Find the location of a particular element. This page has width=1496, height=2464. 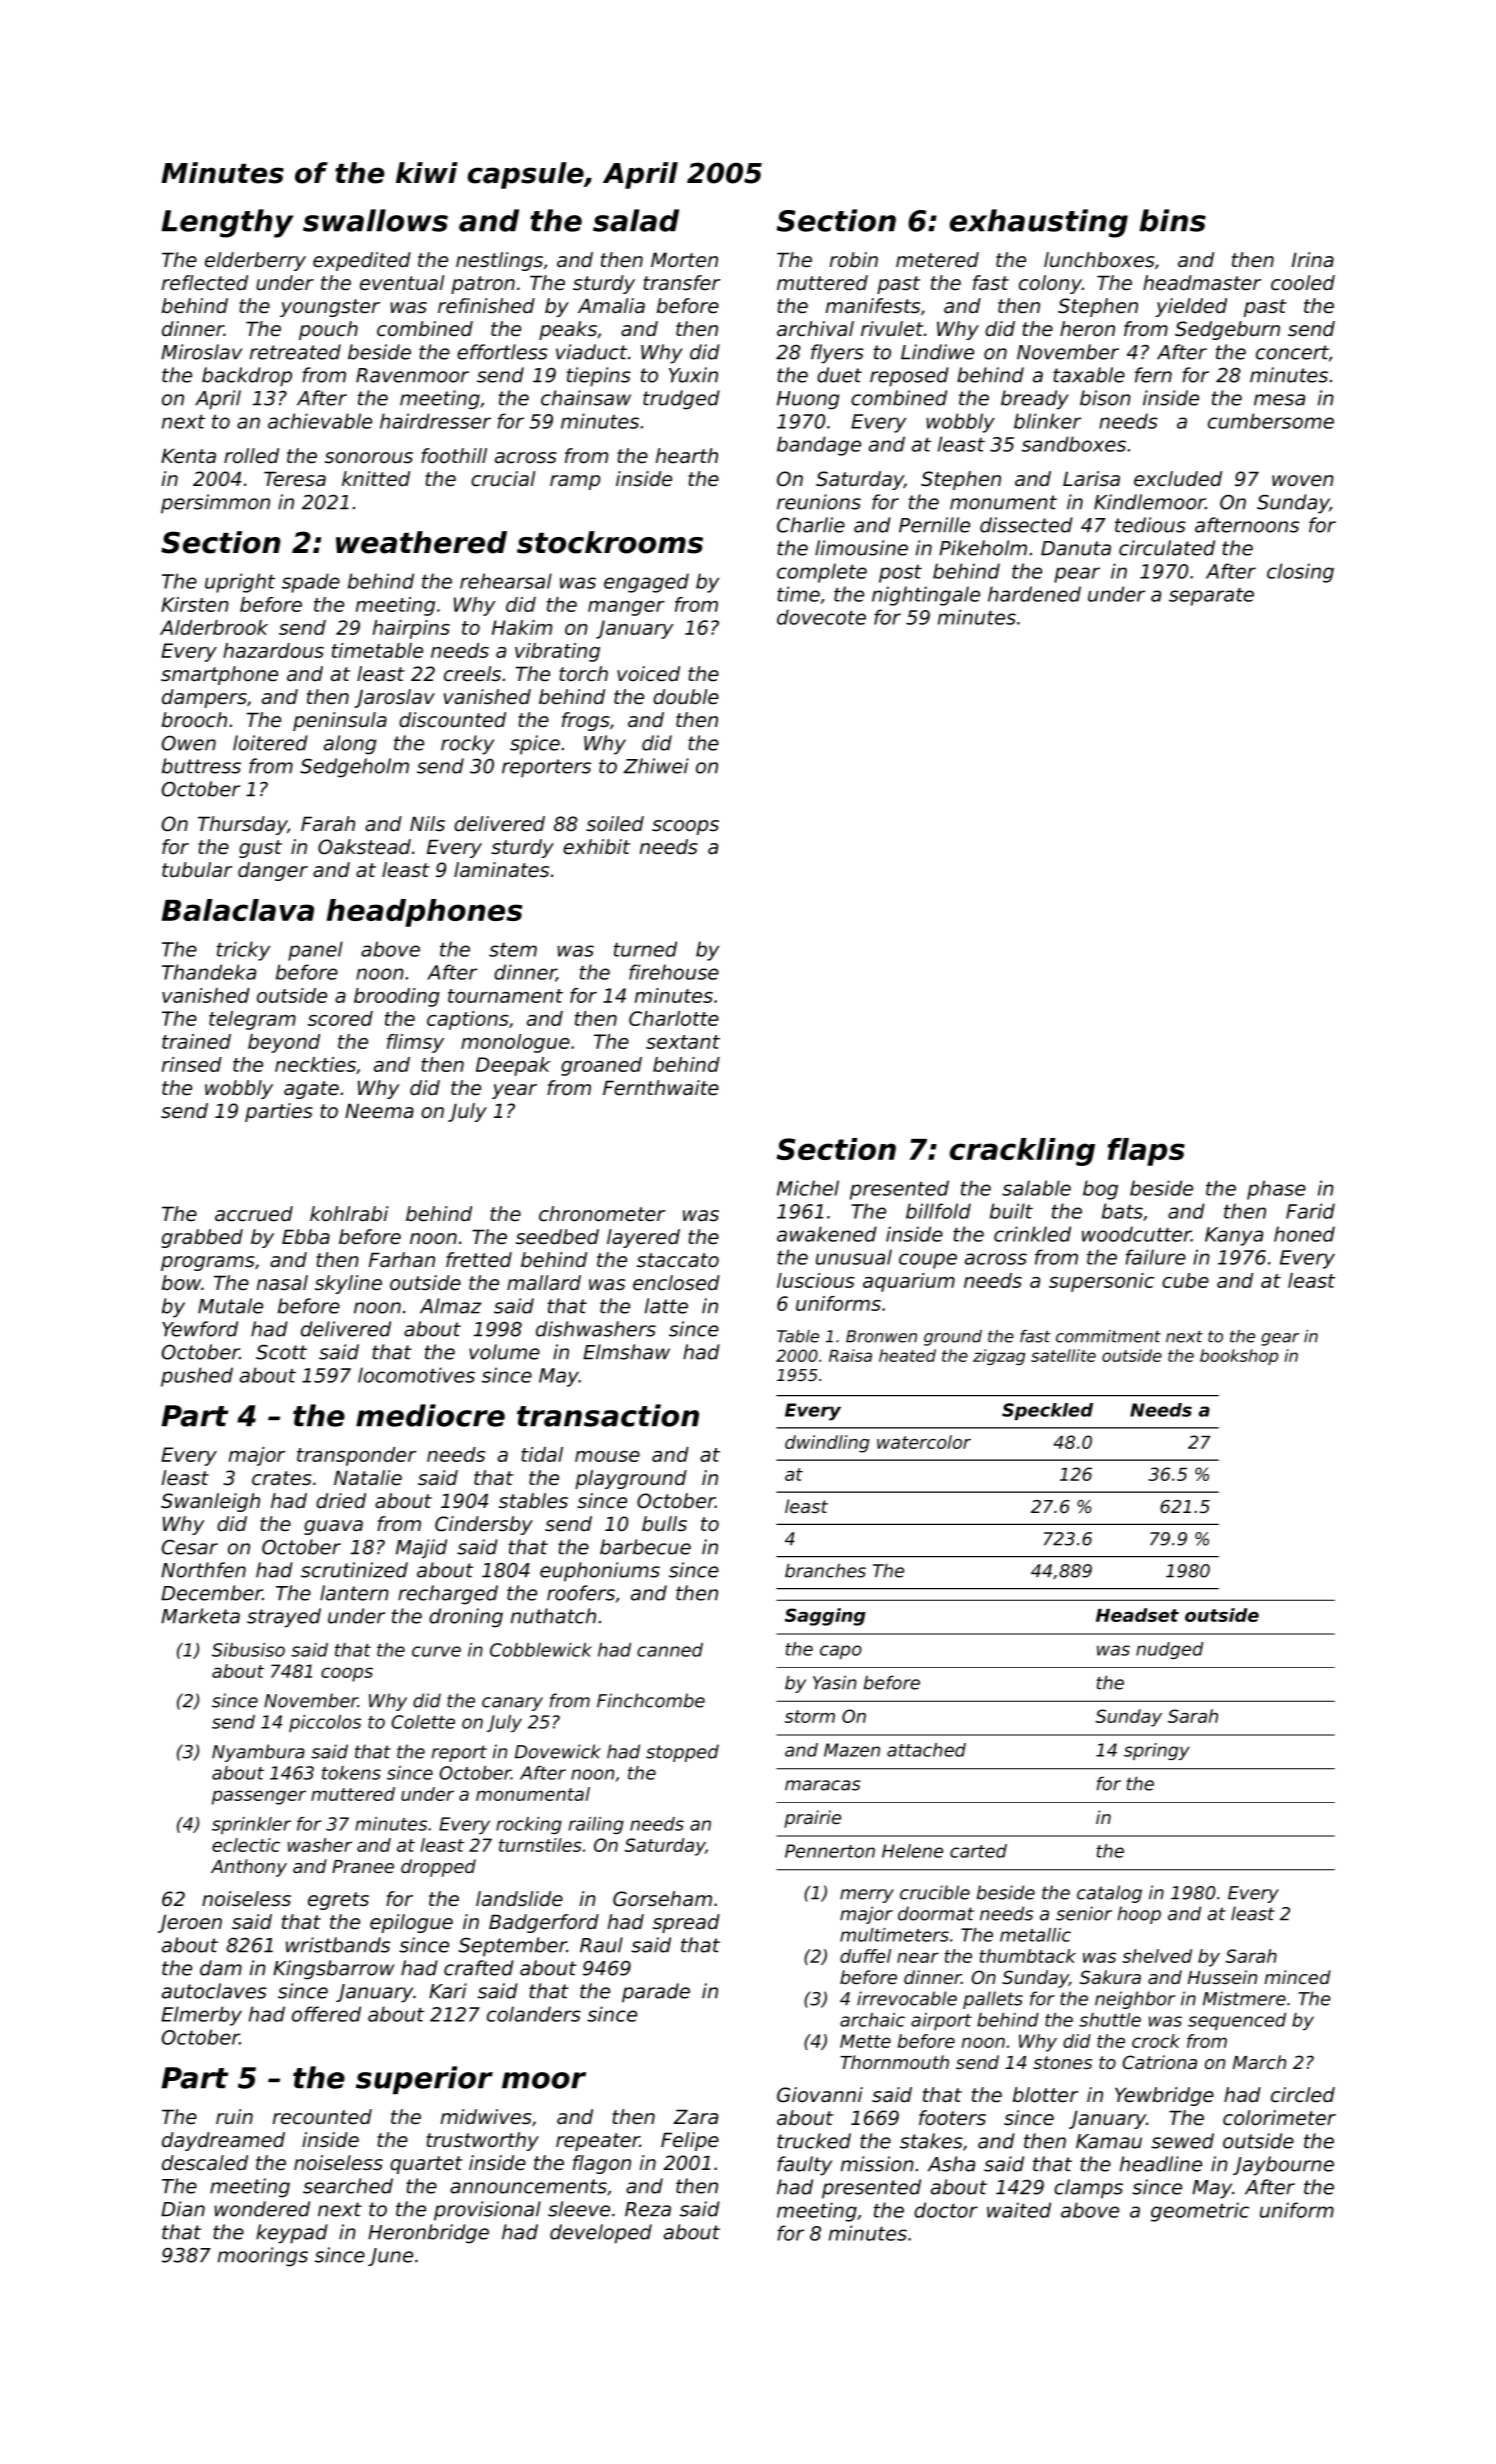

Irina is located at coordinates (1313, 260).
